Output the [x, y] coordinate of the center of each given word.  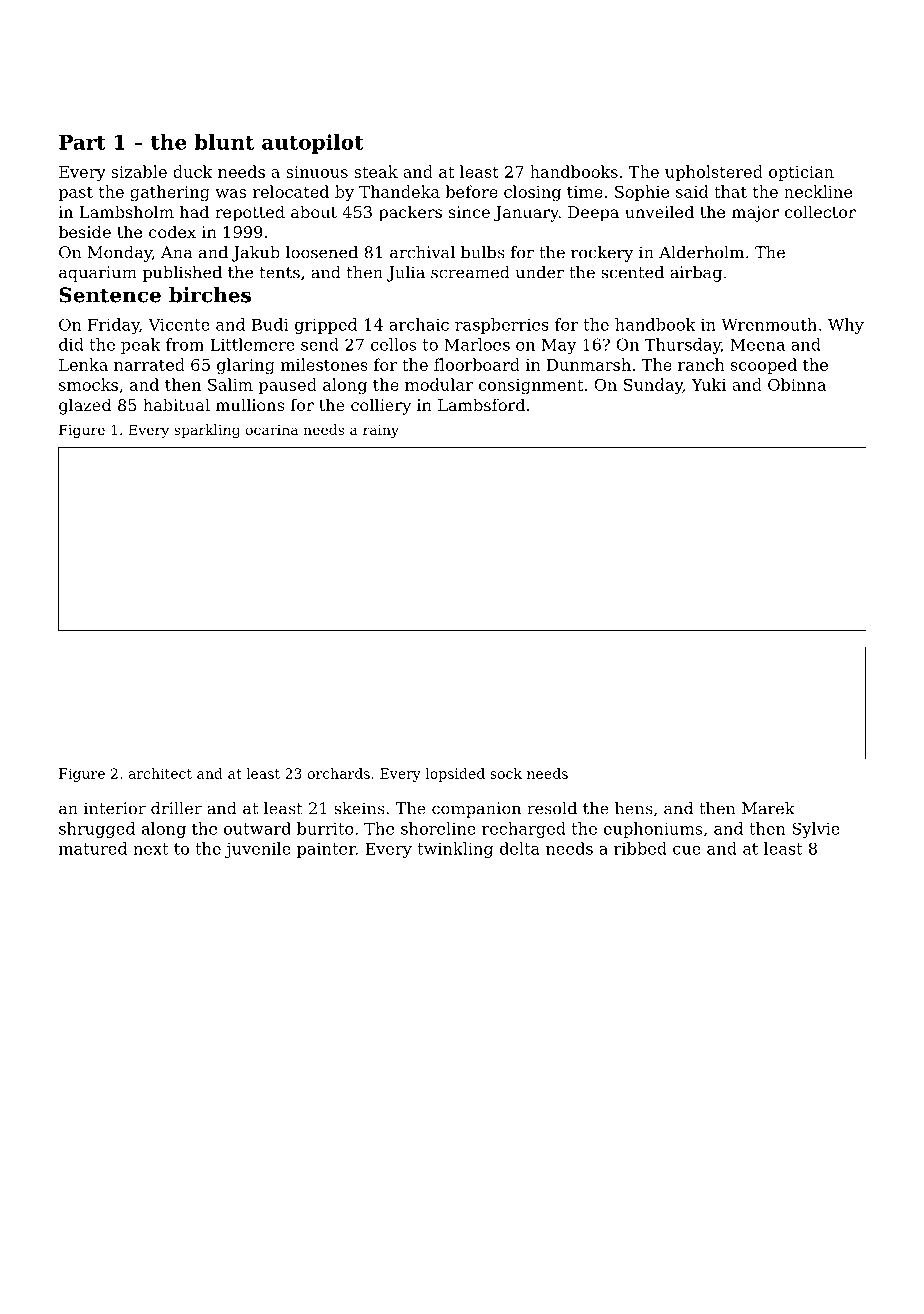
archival [422, 252]
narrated [149, 364]
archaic [419, 324]
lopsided [455, 775]
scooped [764, 366]
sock [506, 773]
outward [257, 828]
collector [820, 211]
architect [160, 773]
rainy [381, 431]
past [76, 194]
